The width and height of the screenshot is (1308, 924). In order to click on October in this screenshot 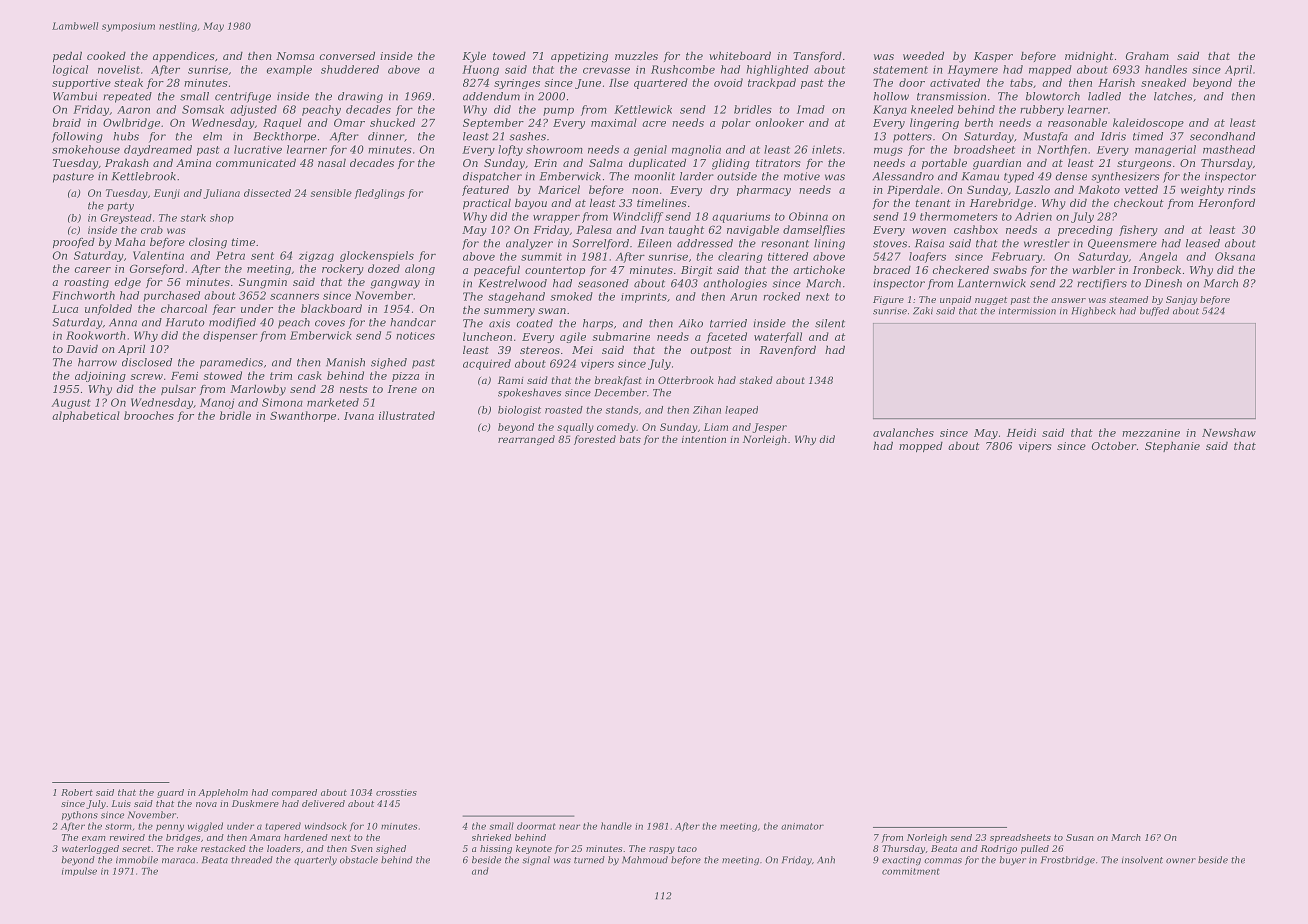, I will do `click(1114, 445)`.
